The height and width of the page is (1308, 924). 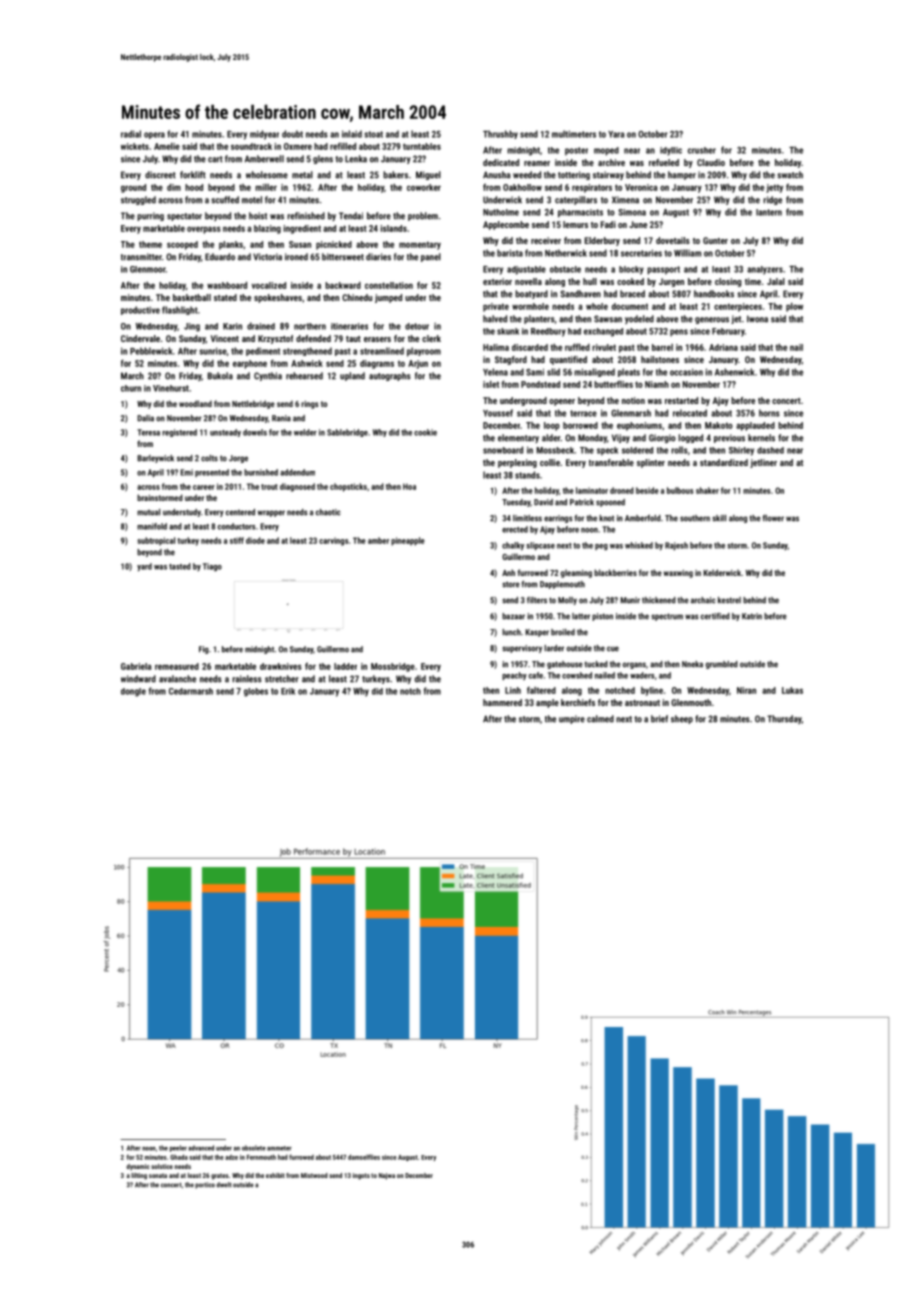 I want to click on Lukas, so click(x=792, y=690).
